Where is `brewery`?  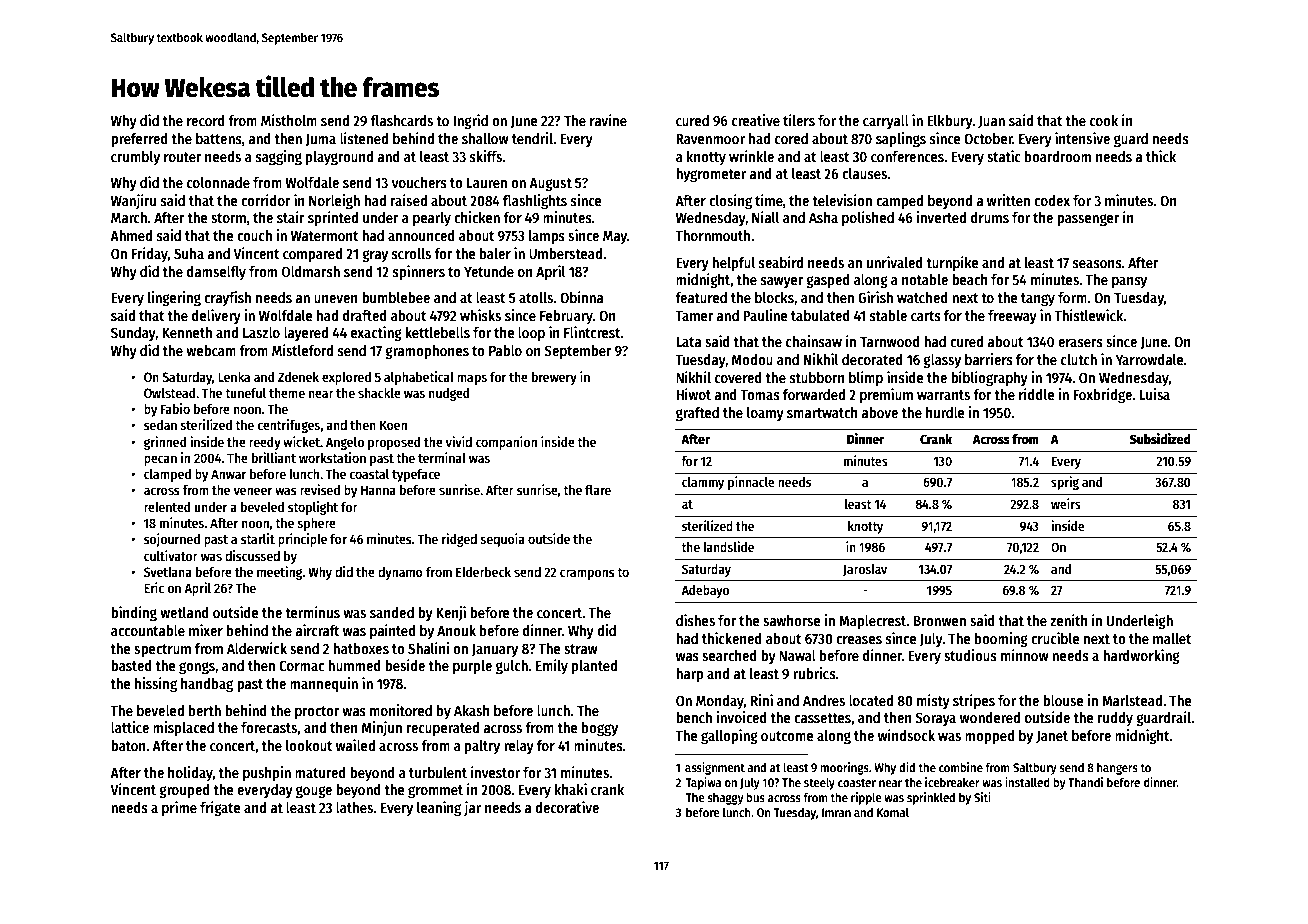 brewery is located at coordinates (554, 378).
